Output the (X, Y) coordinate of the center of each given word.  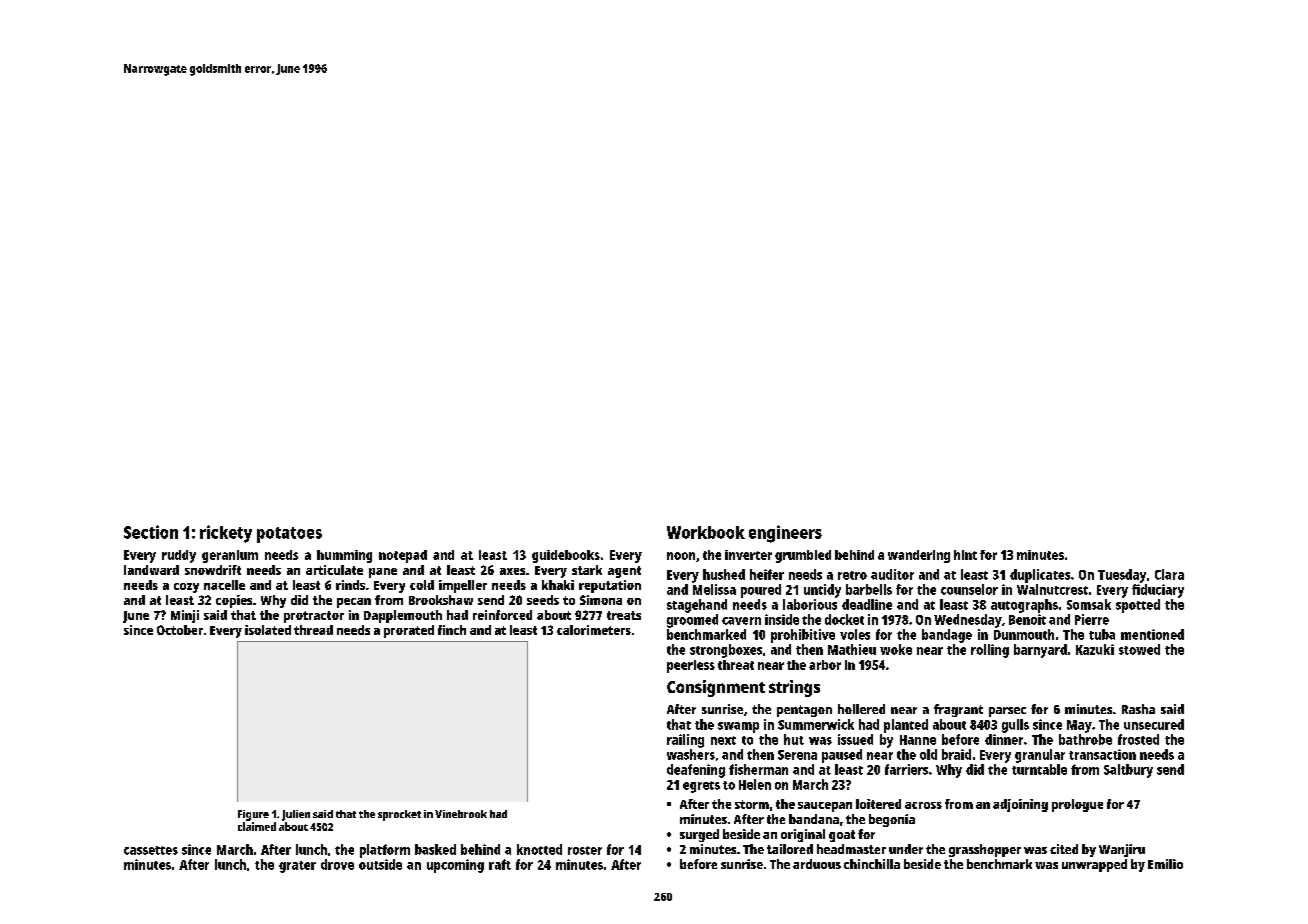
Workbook (706, 532)
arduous (817, 864)
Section (151, 532)
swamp (738, 727)
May (1079, 726)
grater (297, 867)
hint (965, 555)
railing (685, 741)
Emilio (1165, 864)
